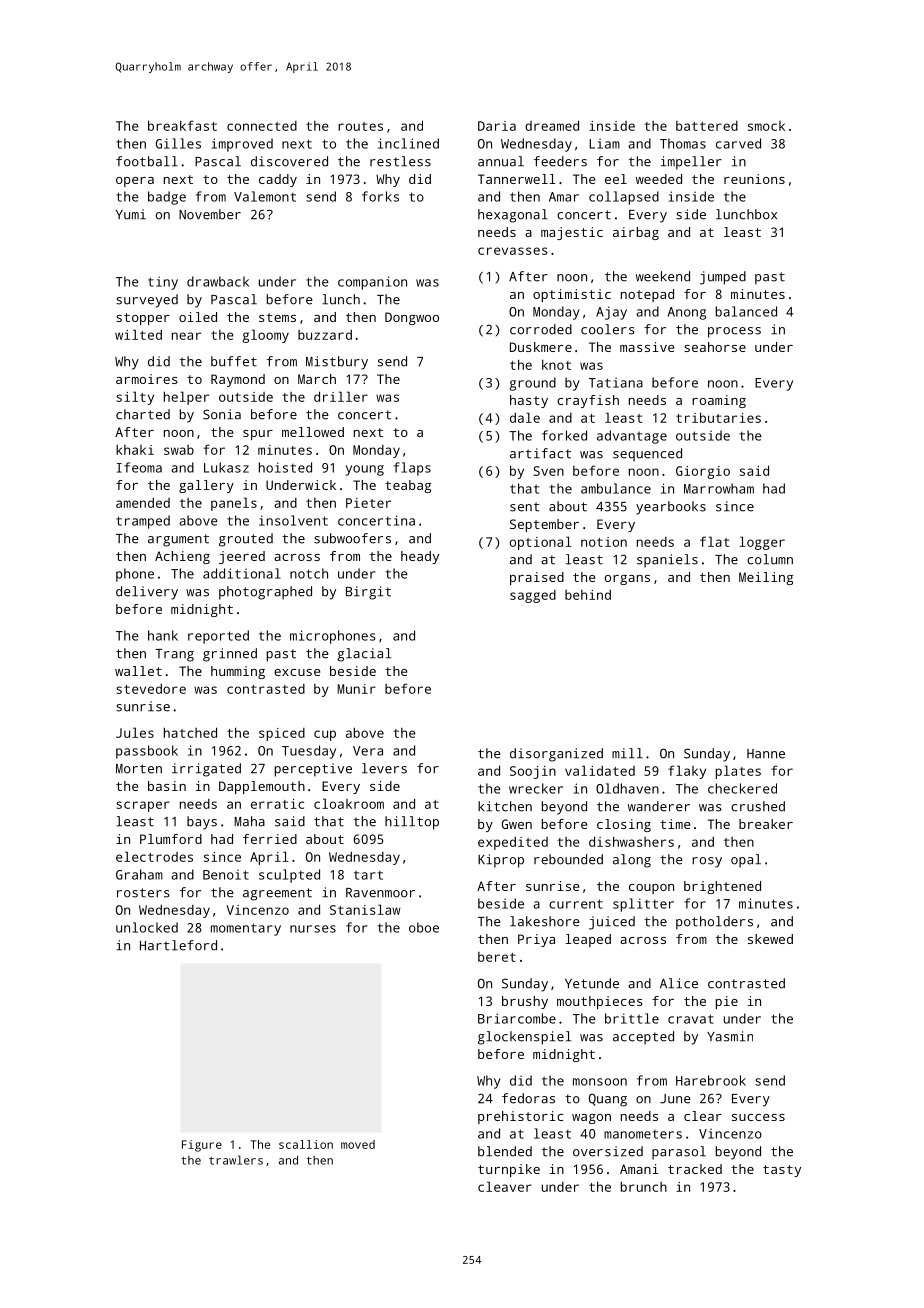  Describe the element at coordinates (556, 755) in the screenshot. I see `disorganized` at that location.
